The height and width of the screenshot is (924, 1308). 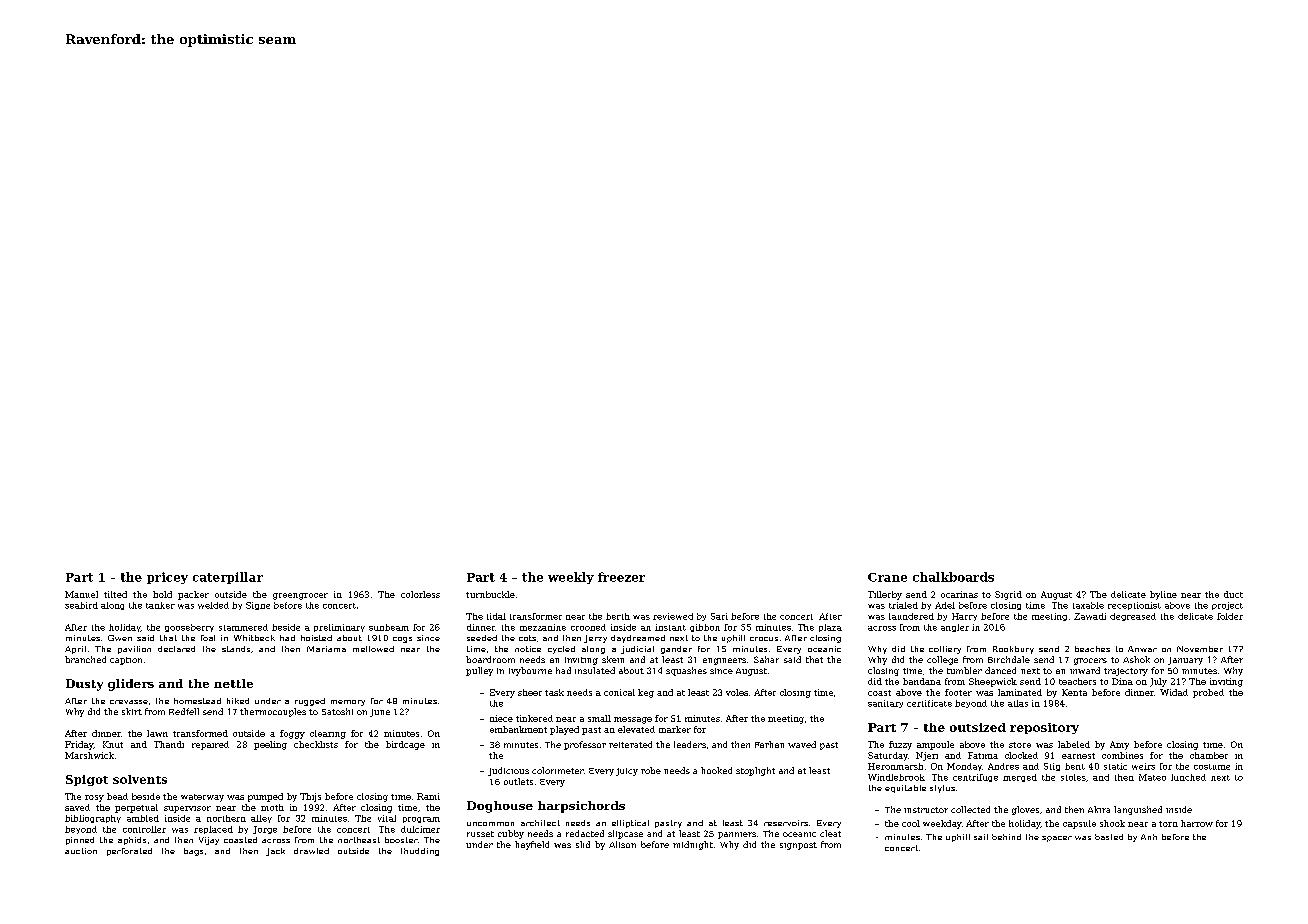 What do you see at coordinates (953, 577) in the screenshot?
I see `chalkboards` at bounding box center [953, 577].
